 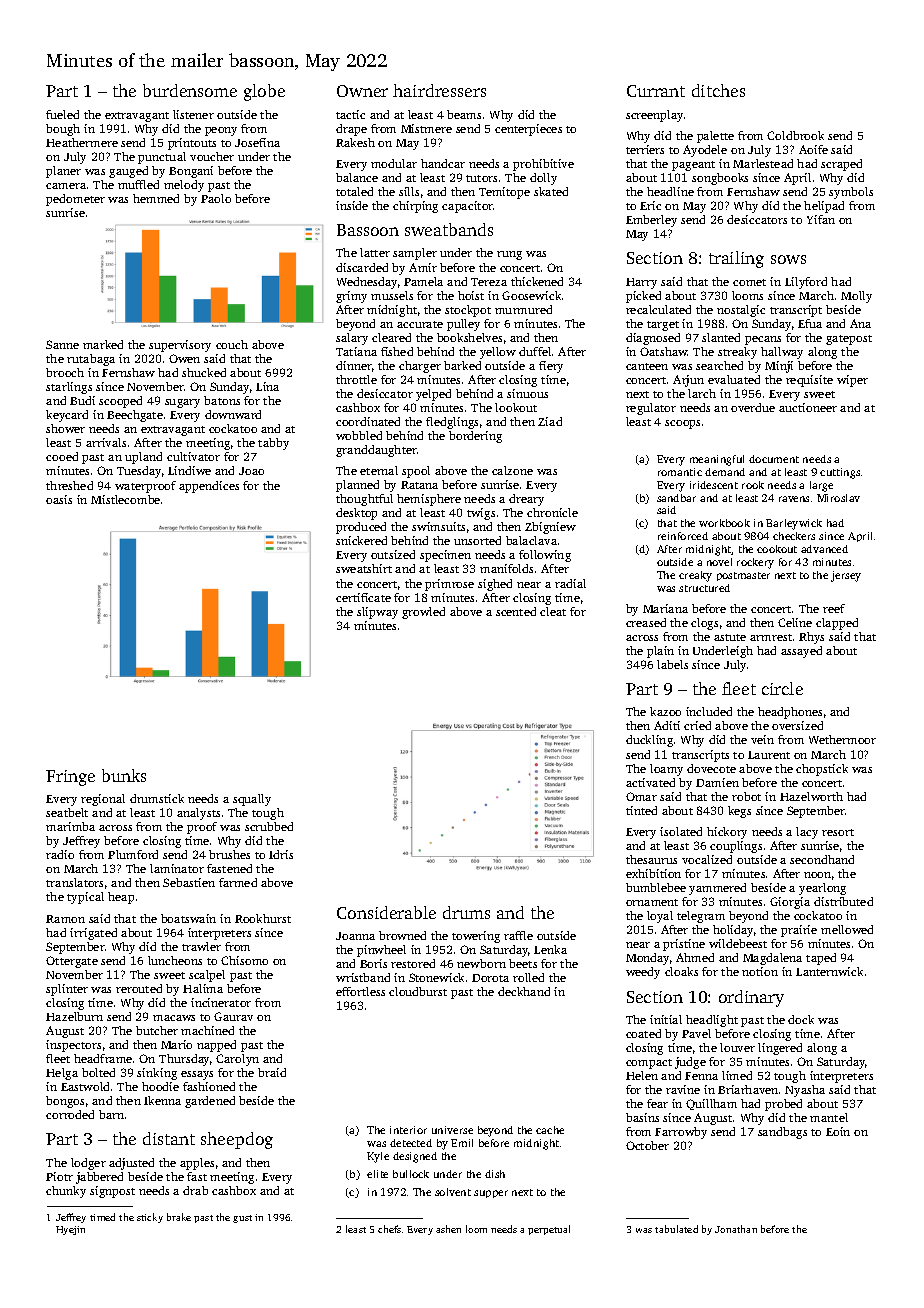 I want to click on Harry, so click(x=641, y=283).
